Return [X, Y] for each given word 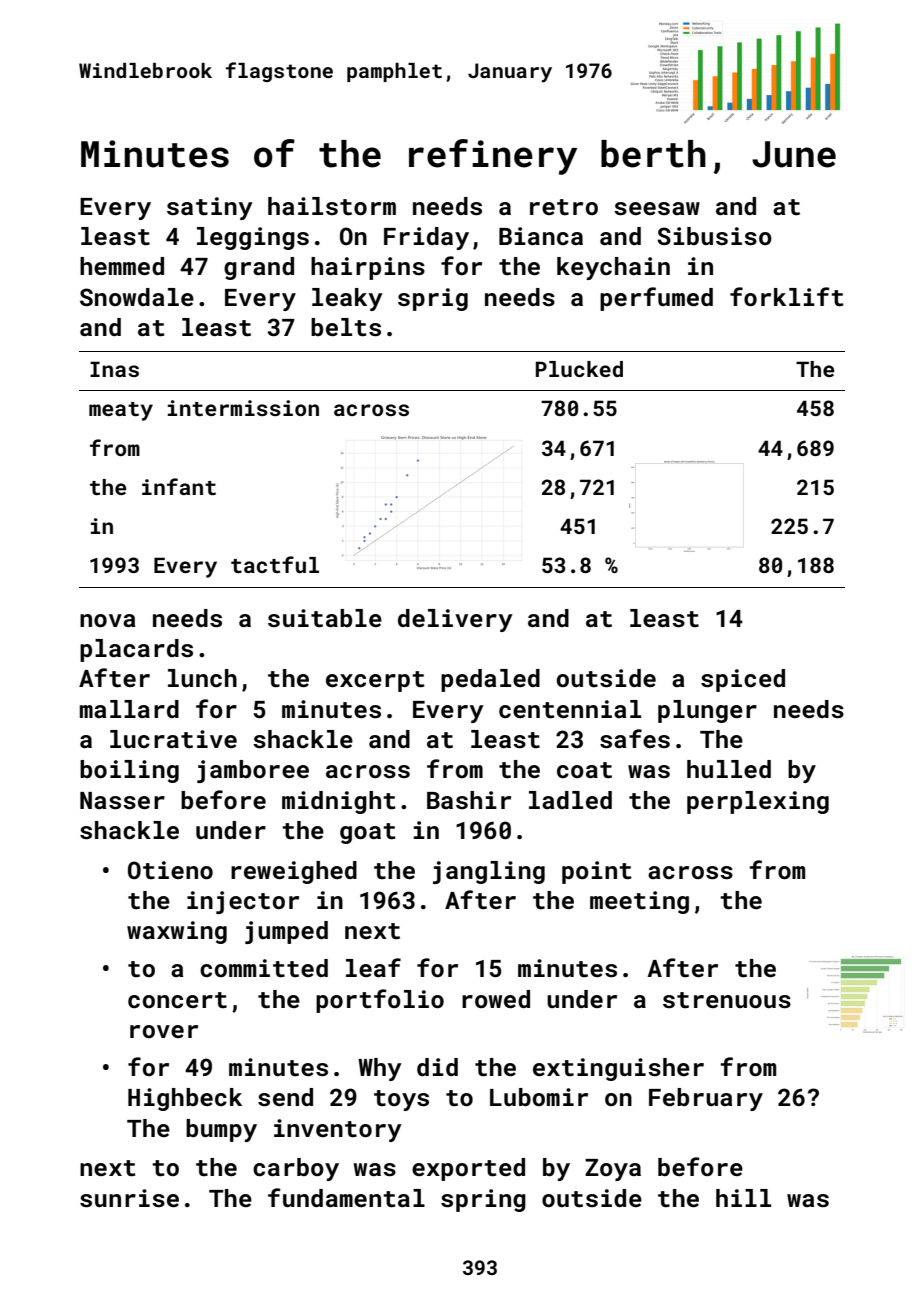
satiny [210, 208]
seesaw [657, 209]
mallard [129, 709]
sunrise [129, 1198]
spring [483, 1200]
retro [564, 207]
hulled [729, 769]
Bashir [469, 800]
